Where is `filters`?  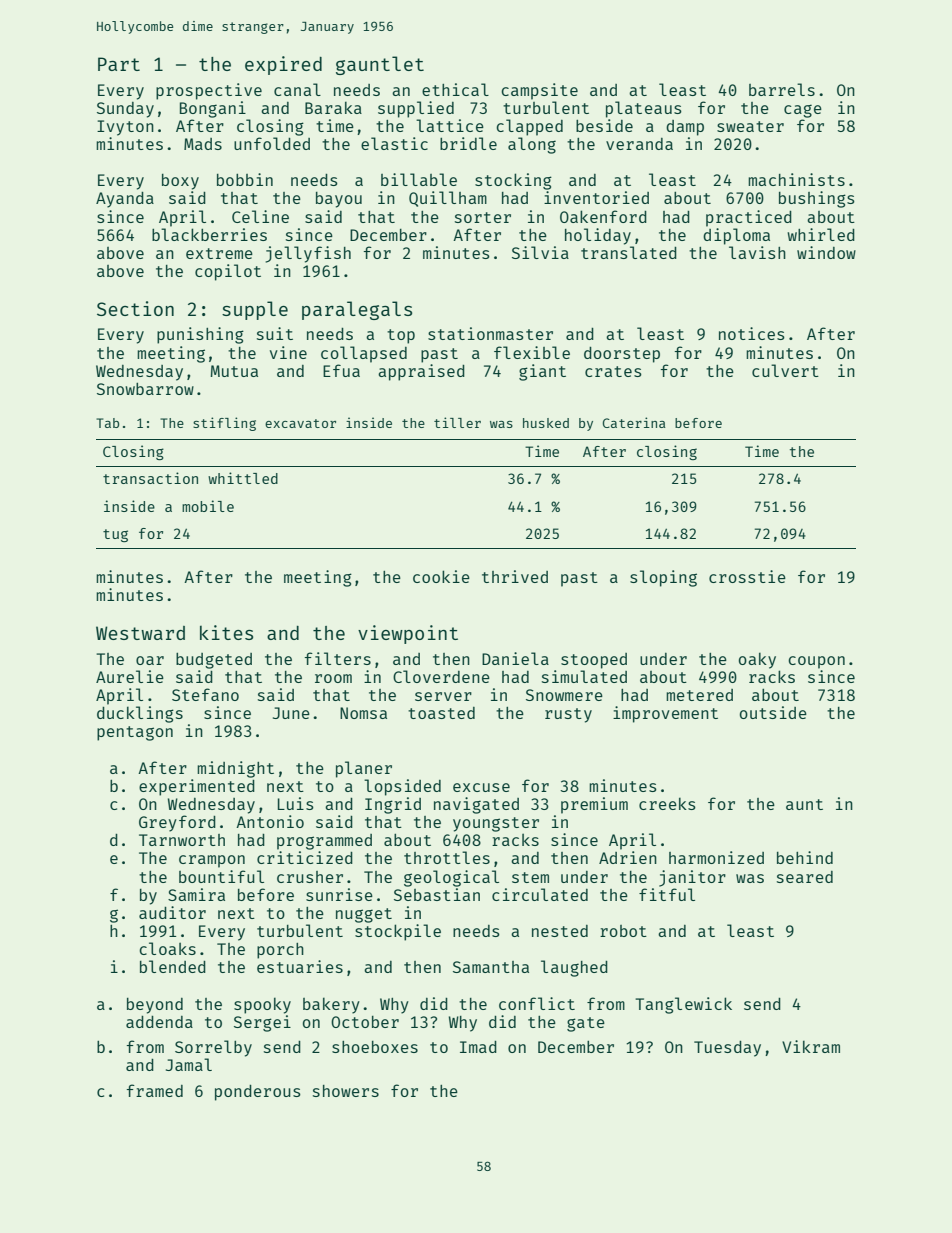 filters is located at coordinates (338, 658).
